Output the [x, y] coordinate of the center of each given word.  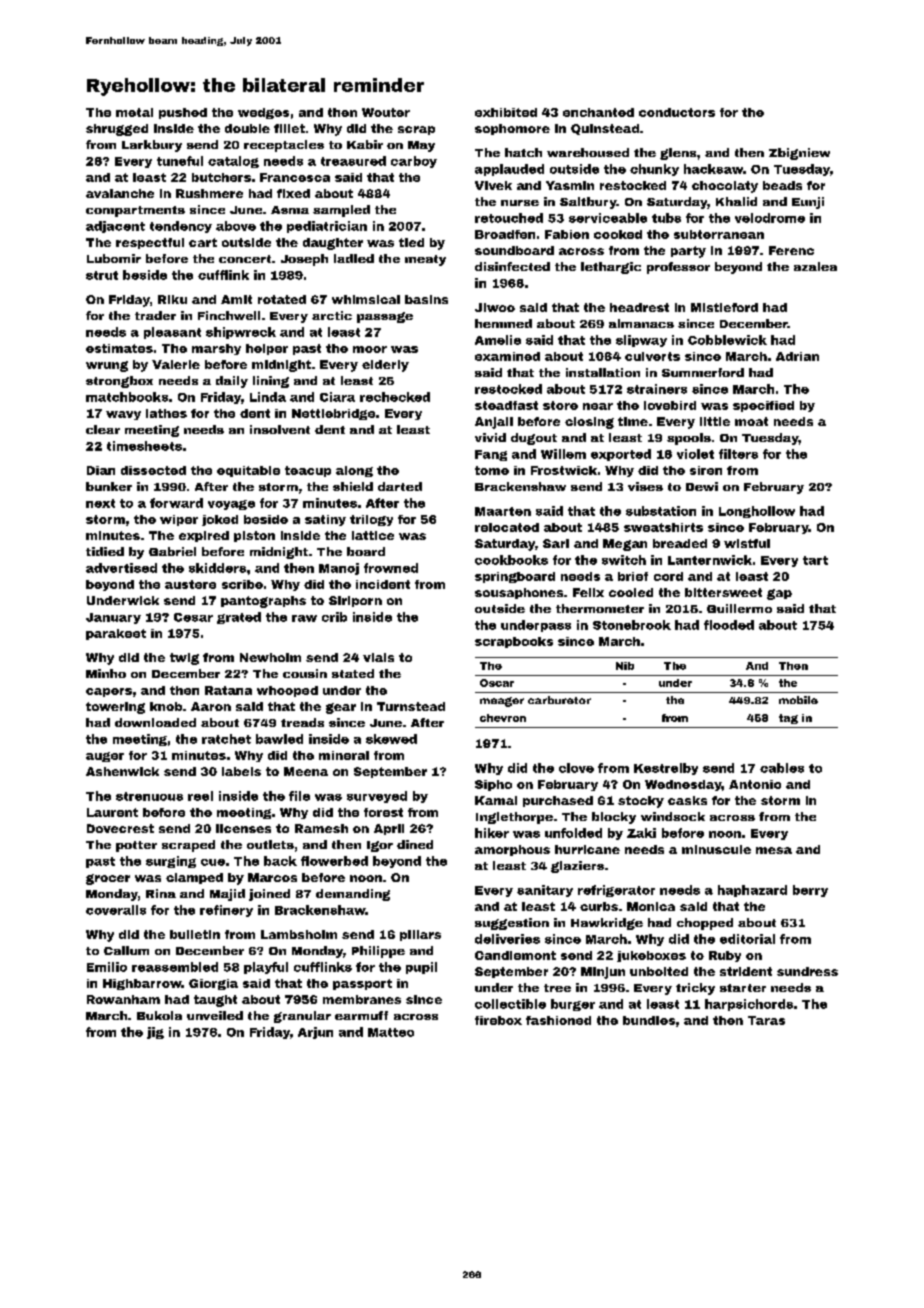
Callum [126, 950]
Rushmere [209, 193]
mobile [798, 700]
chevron [503, 718]
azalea [815, 266]
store [560, 405]
